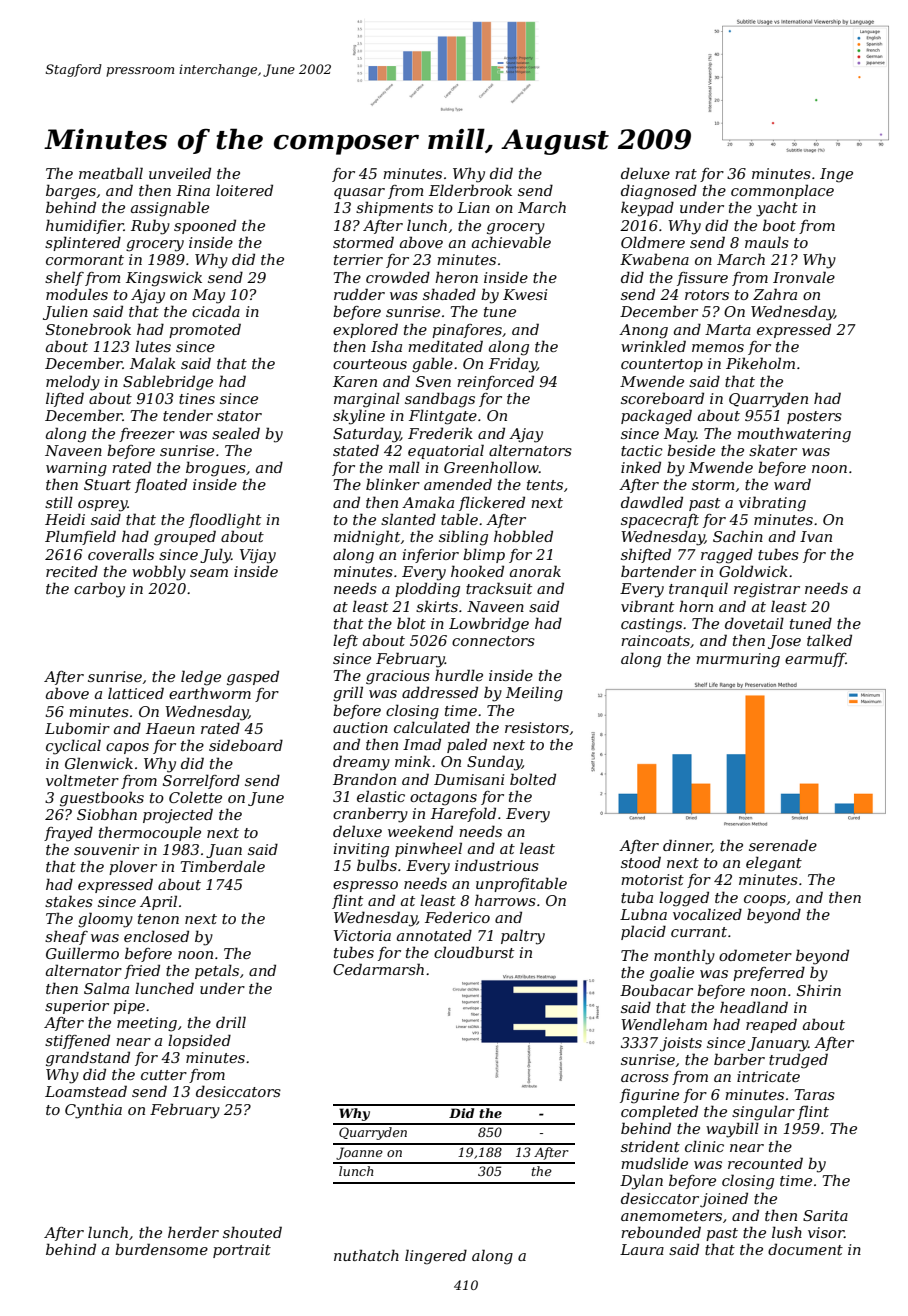 This screenshot has height=1316, width=908. Describe the element at coordinates (82, 780) in the screenshot. I see `voltmeter` at that location.
